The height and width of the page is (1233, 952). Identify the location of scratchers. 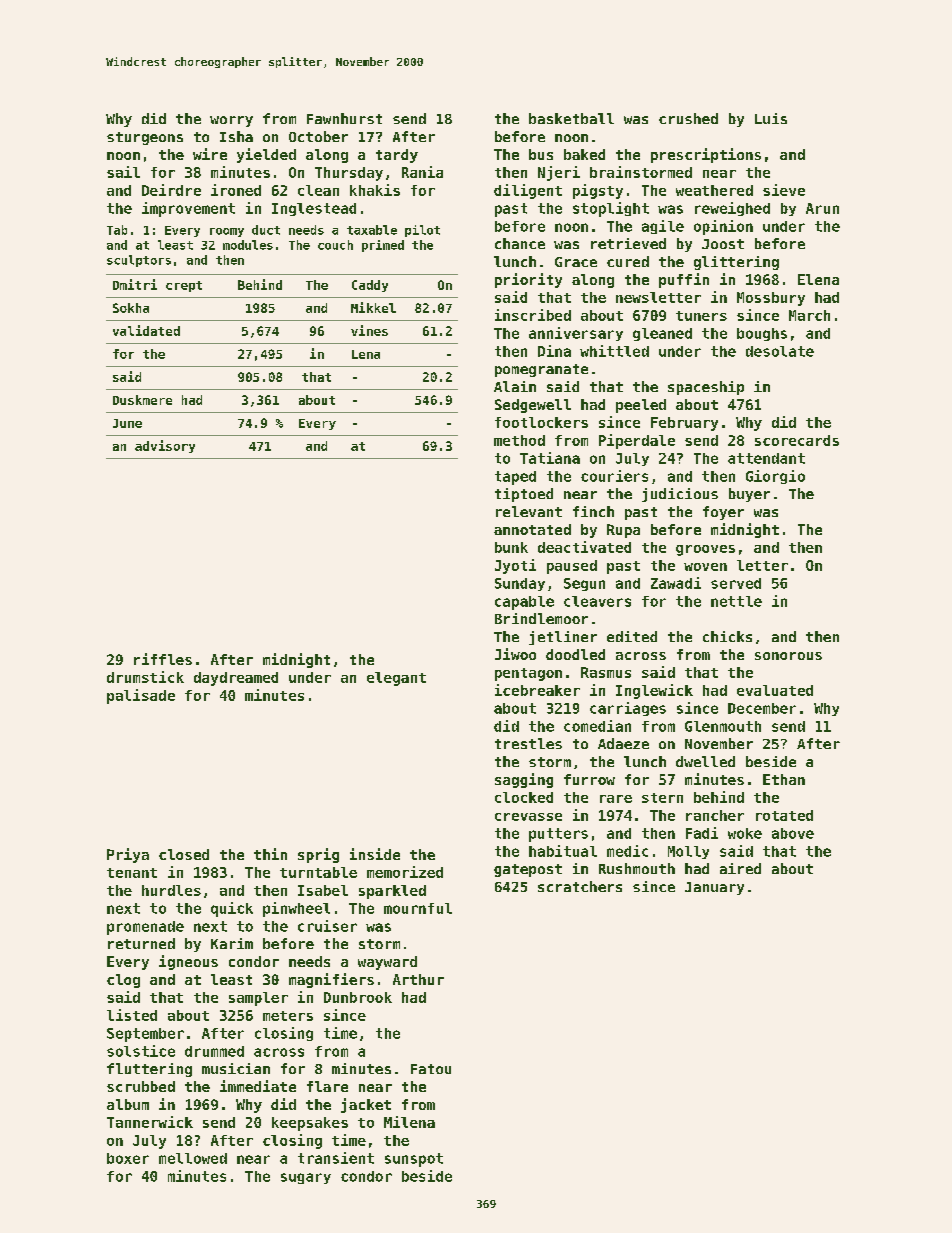
(580, 886).
